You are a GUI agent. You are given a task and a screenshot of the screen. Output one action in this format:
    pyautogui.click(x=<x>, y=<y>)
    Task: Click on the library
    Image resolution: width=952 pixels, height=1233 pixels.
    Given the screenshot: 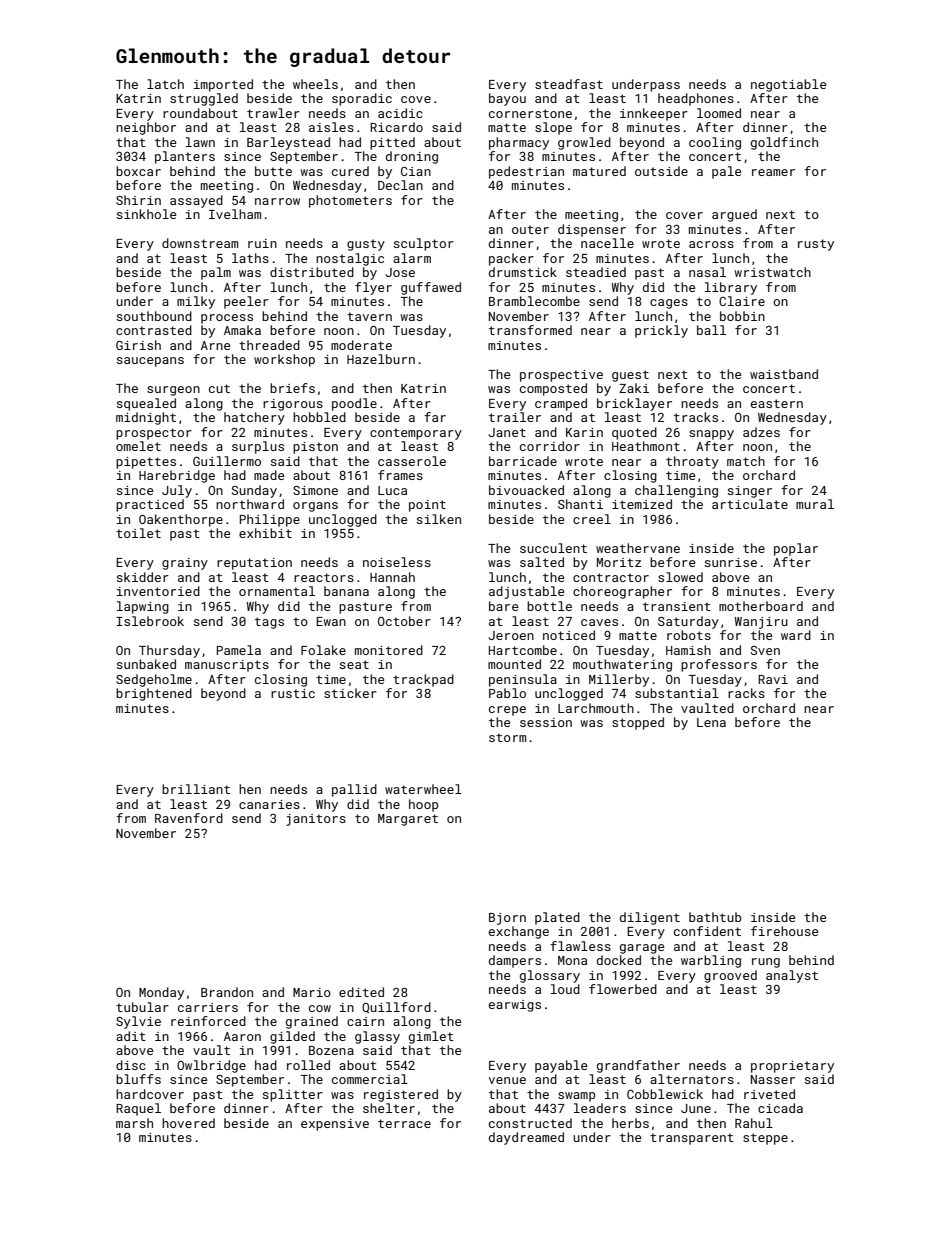 What is the action you would take?
    pyautogui.click(x=731, y=288)
